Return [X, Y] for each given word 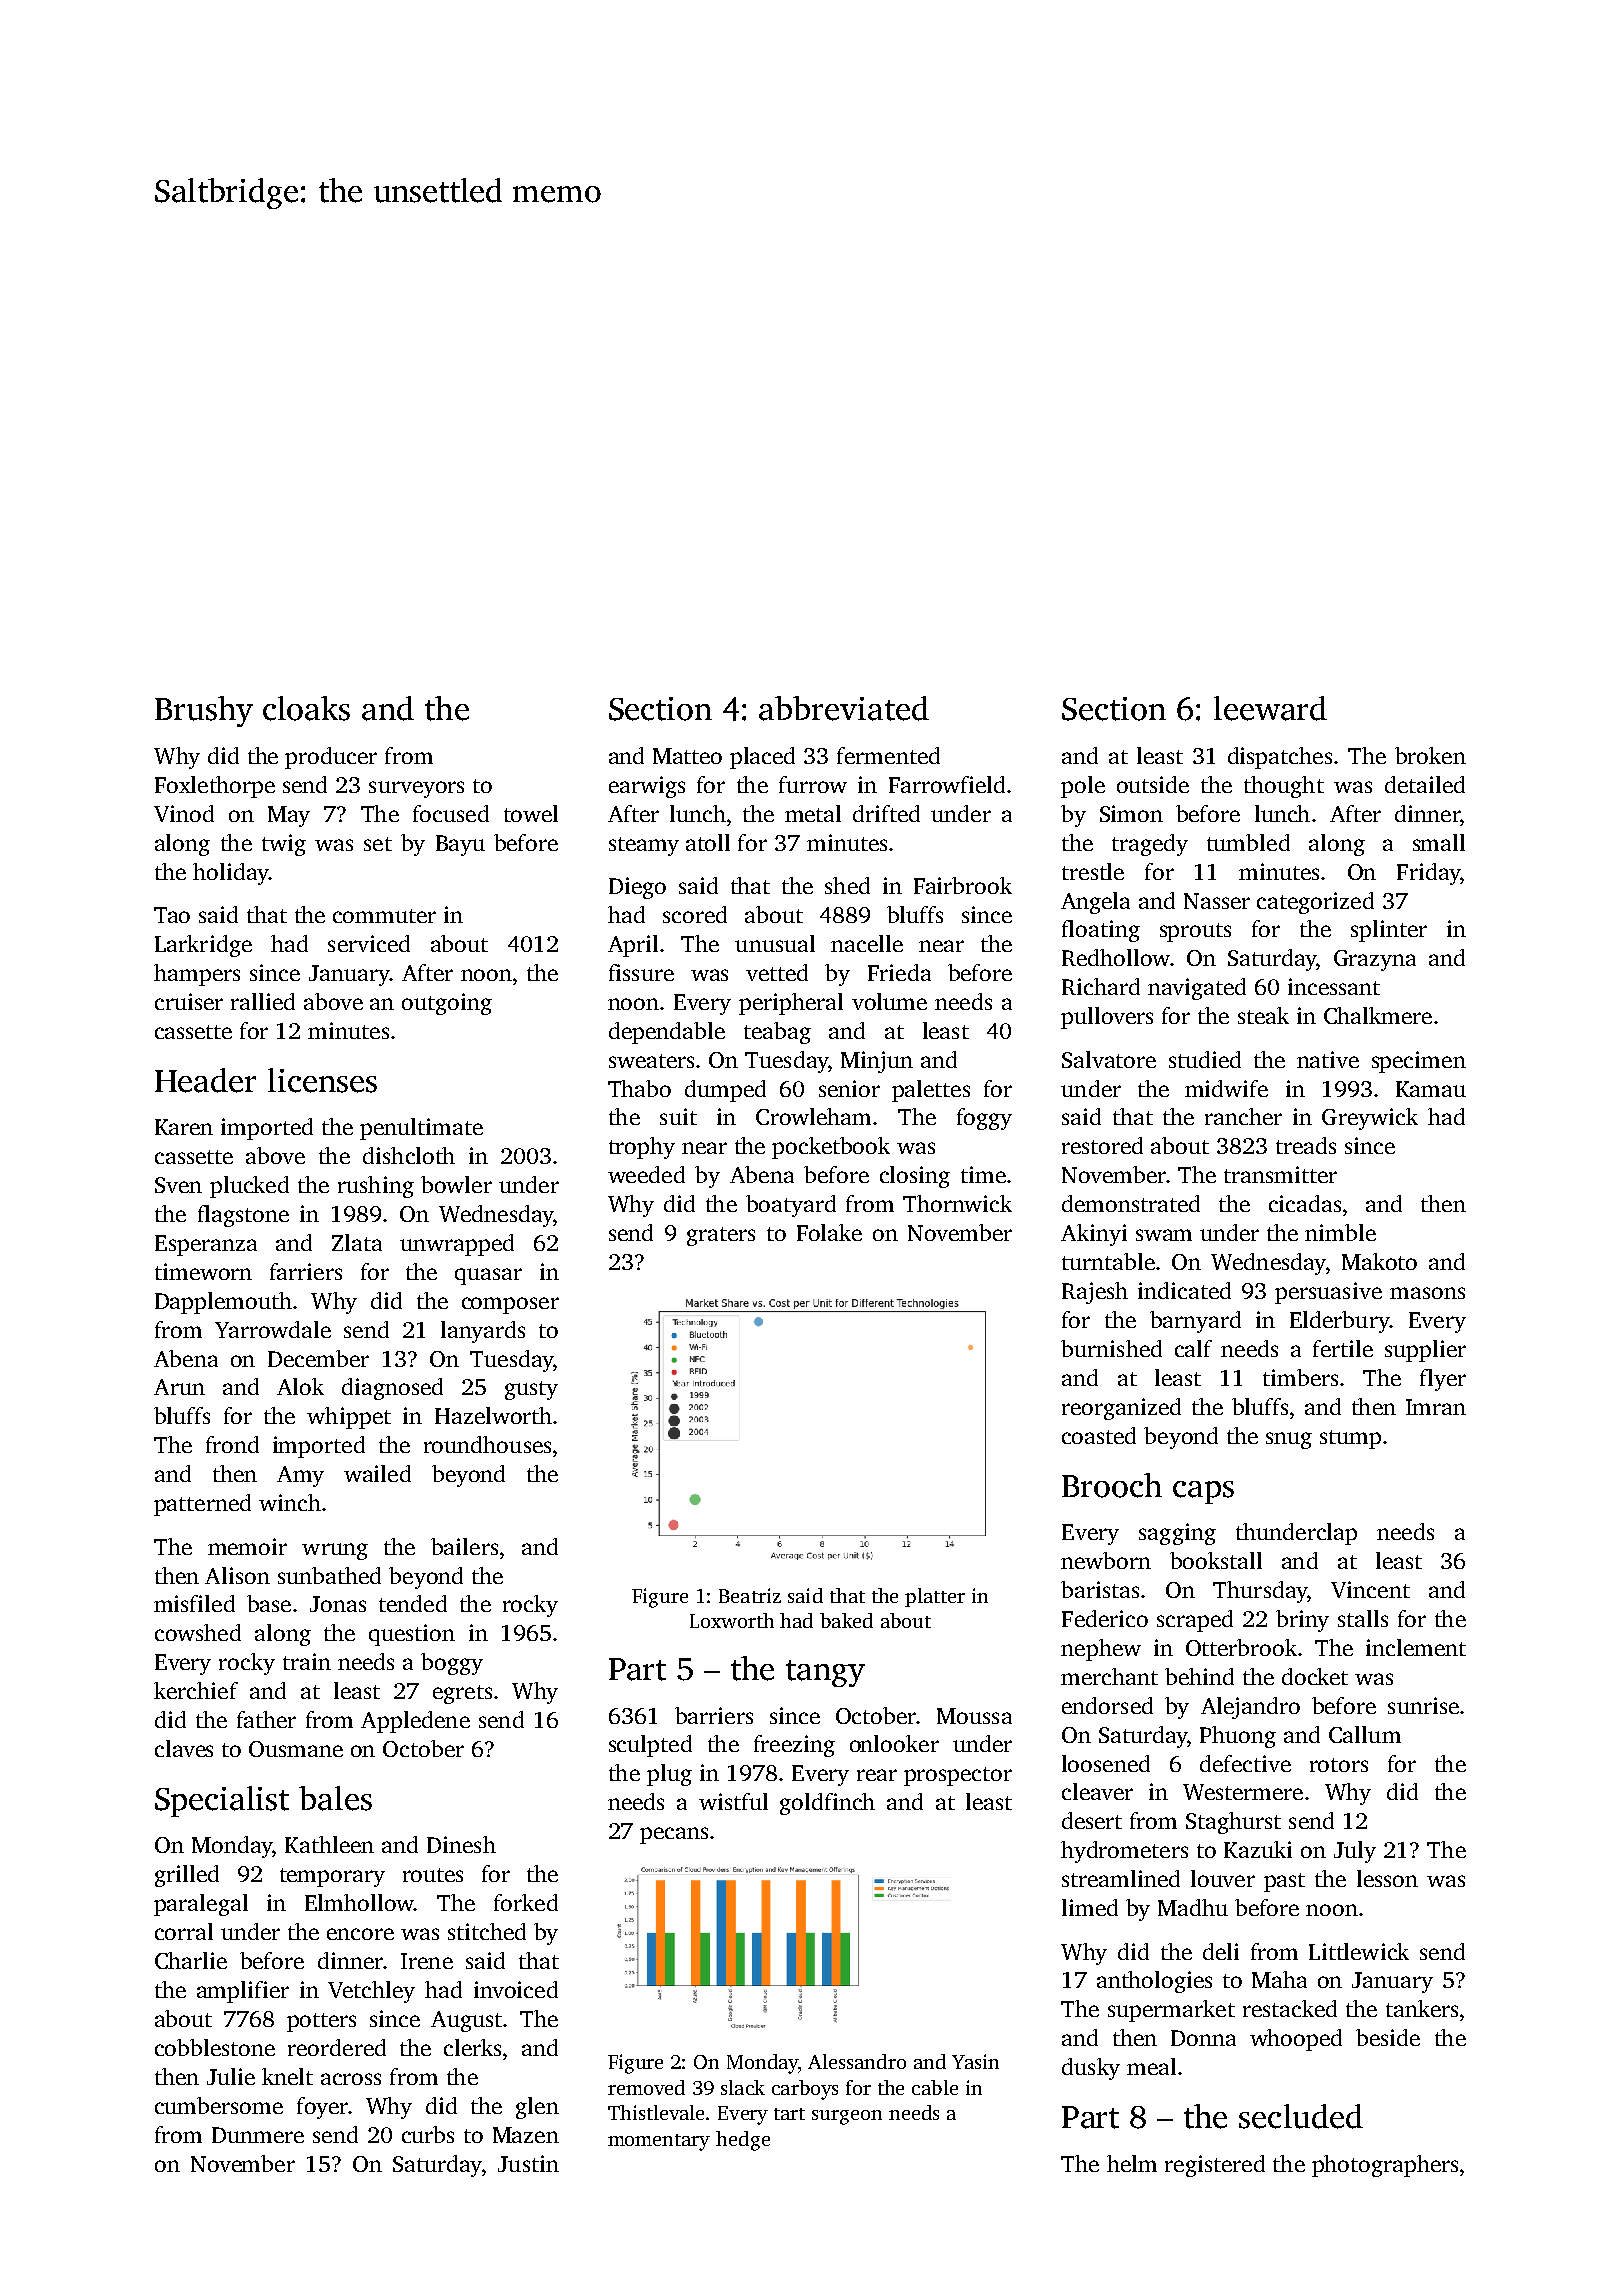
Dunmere [258, 2135]
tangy [825, 1673]
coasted [1099, 1435]
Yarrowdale [273, 1329]
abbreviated [844, 708]
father [266, 1719]
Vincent [1370, 1589]
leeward [1270, 708]
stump [1350, 1439]
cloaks [306, 708]
